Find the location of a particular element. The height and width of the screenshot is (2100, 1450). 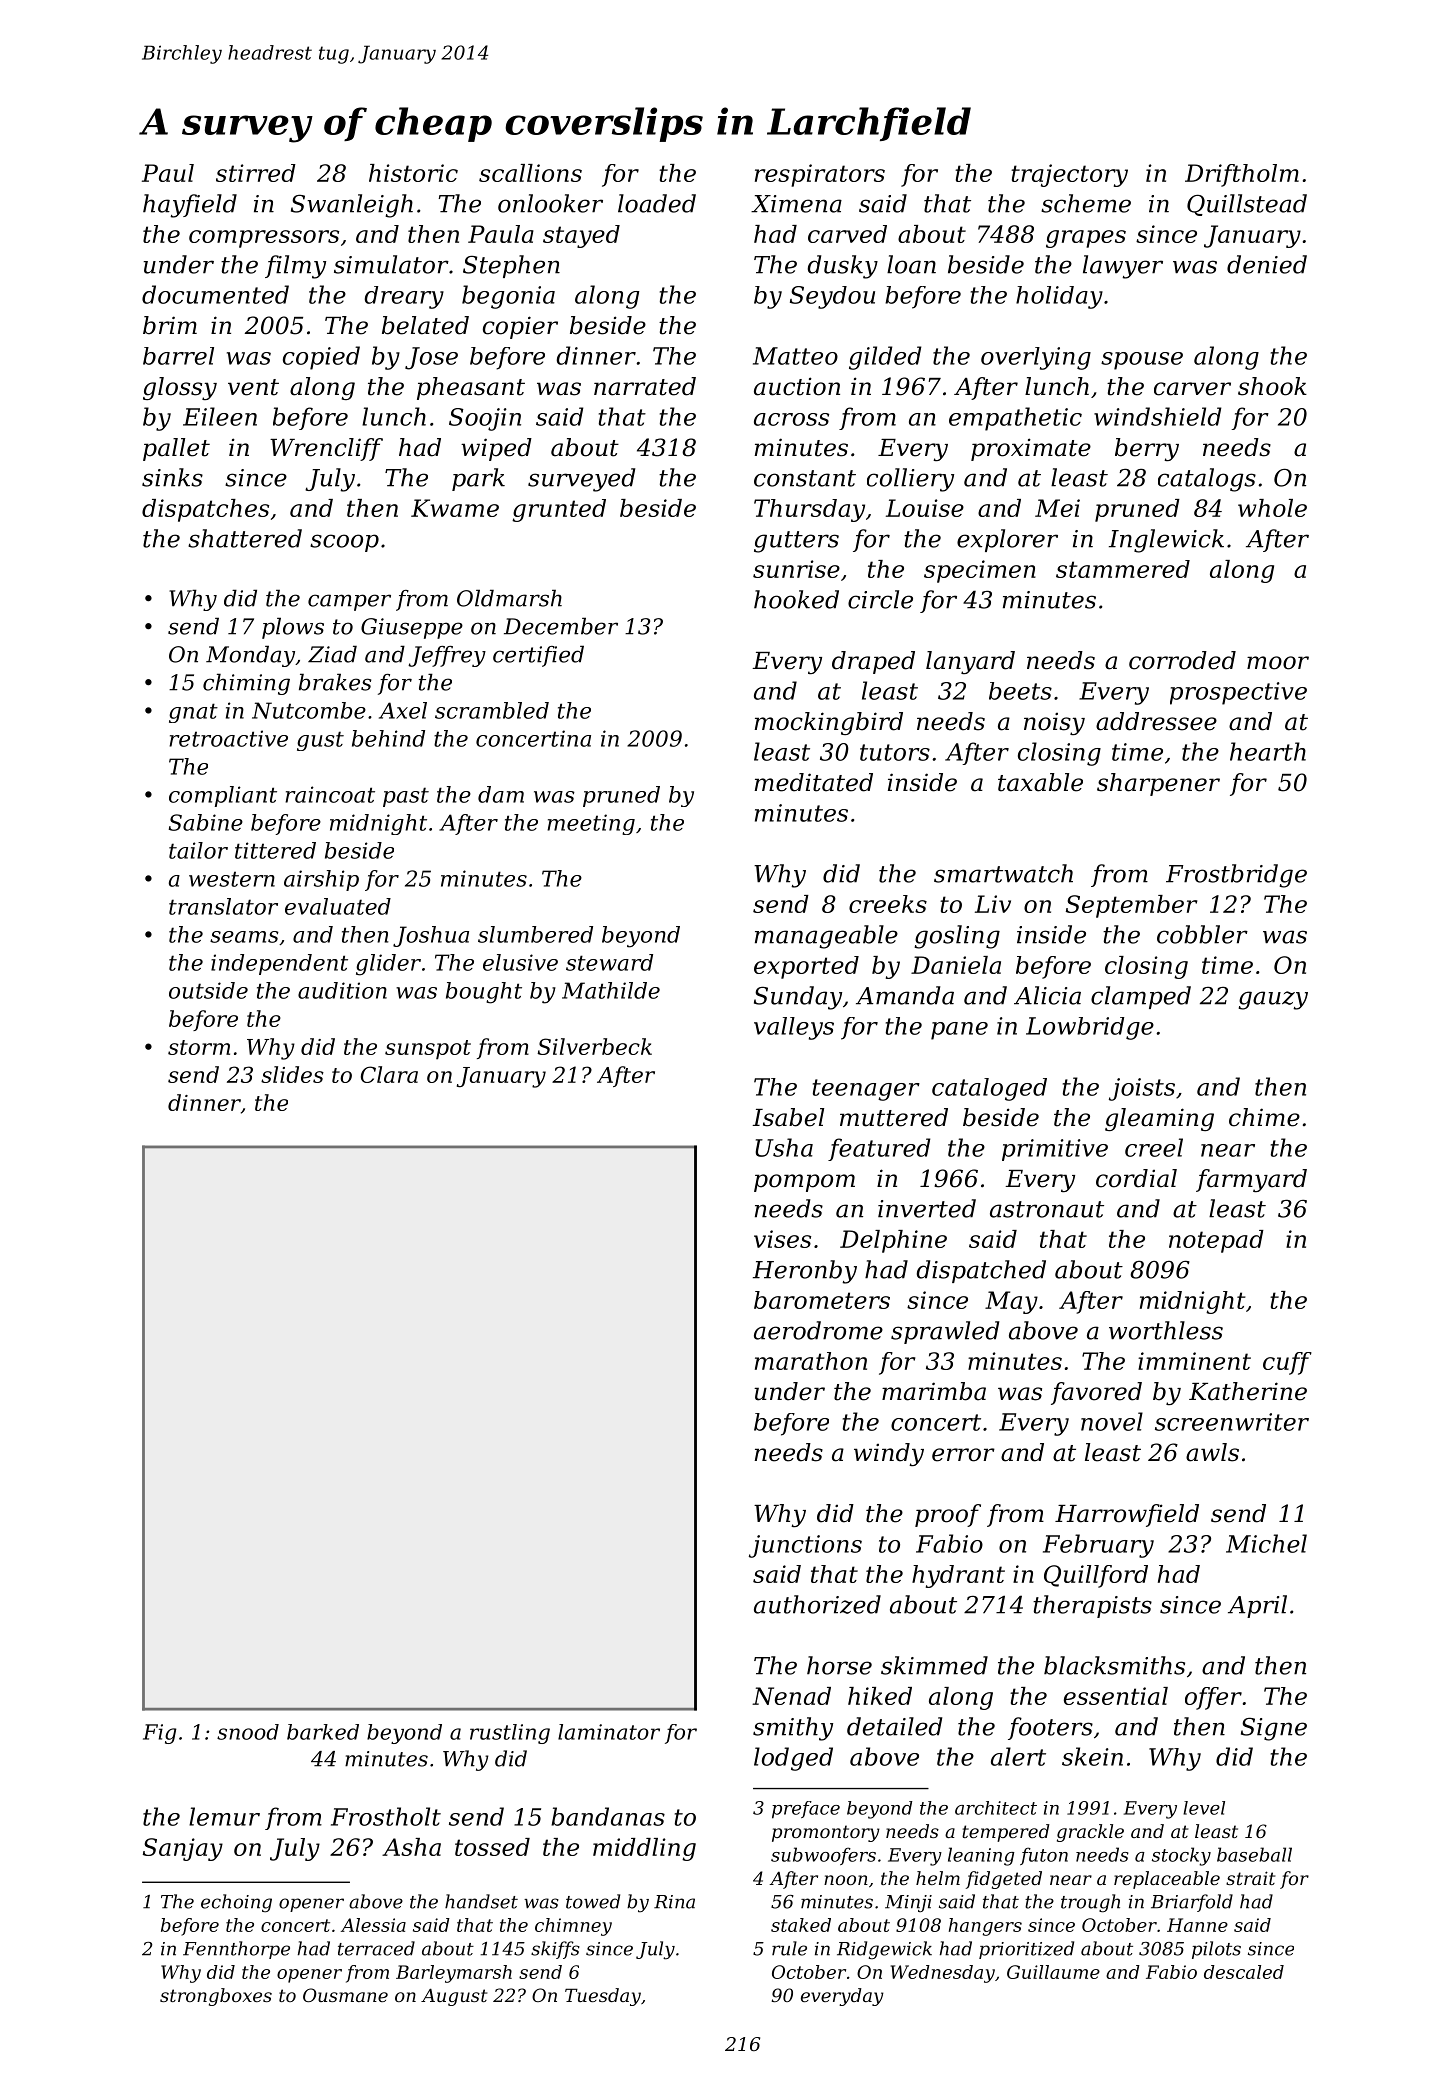

Nutcombe is located at coordinates (309, 710).
